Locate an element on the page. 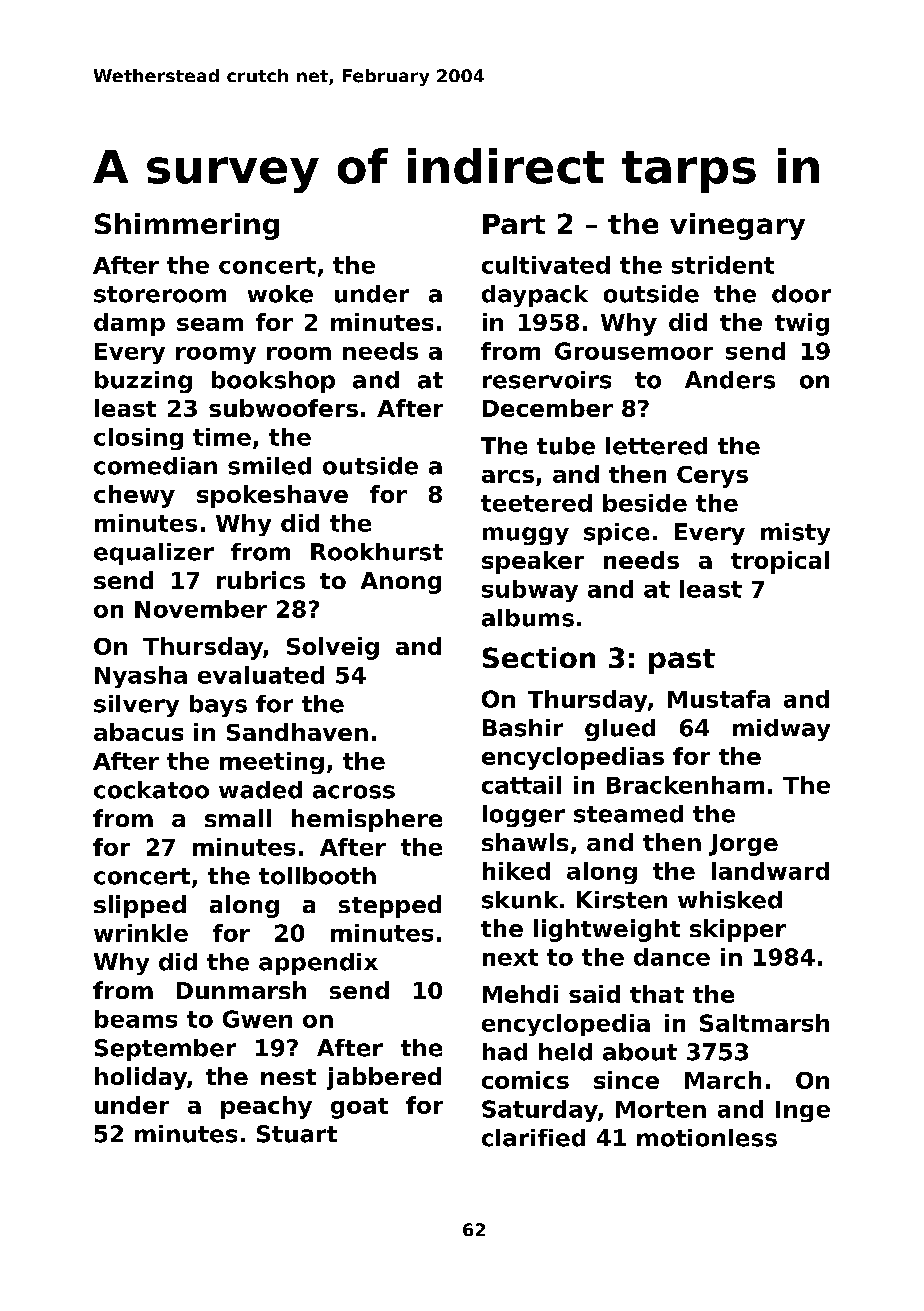 The width and height of the document is (924, 1311). Shimmering is located at coordinates (187, 226).
